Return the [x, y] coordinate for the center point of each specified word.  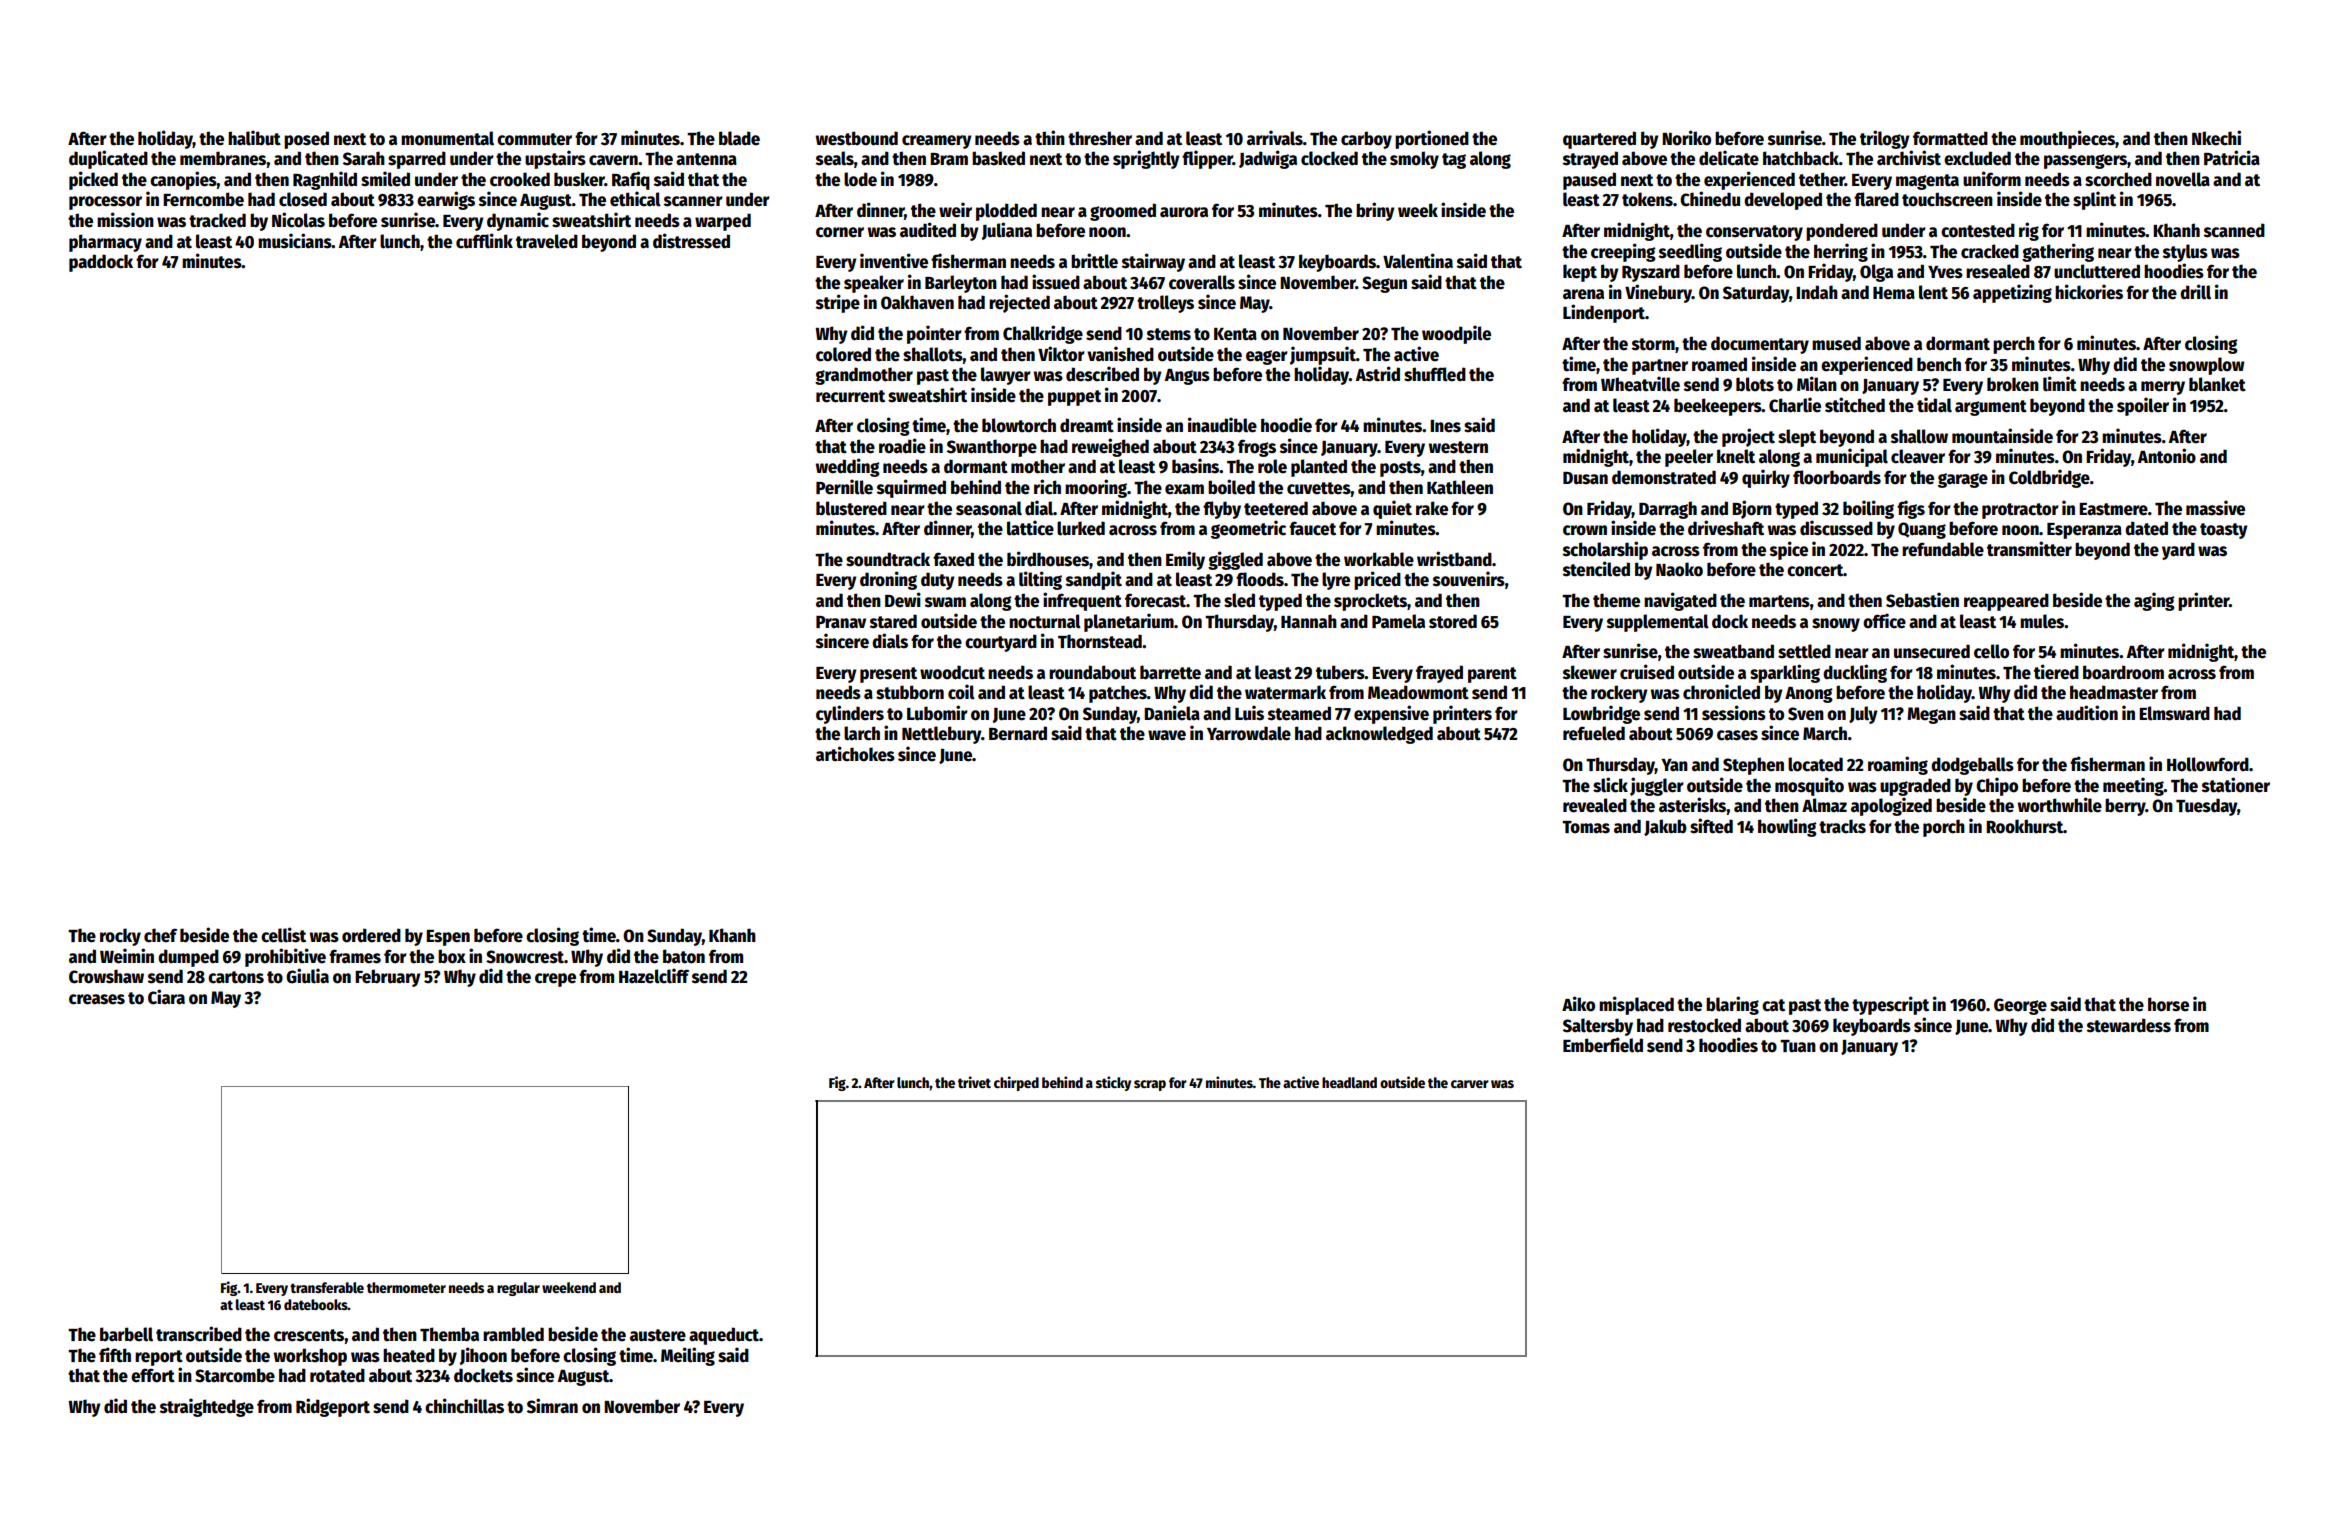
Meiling [688, 1356]
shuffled [1435, 374]
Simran [552, 1406]
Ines [1445, 426]
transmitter [2029, 549]
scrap [1150, 1085]
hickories [2089, 292]
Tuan [1798, 1046]
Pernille [844, 487]
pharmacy [105, 243]
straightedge [207, 1407]
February [388, 978]
